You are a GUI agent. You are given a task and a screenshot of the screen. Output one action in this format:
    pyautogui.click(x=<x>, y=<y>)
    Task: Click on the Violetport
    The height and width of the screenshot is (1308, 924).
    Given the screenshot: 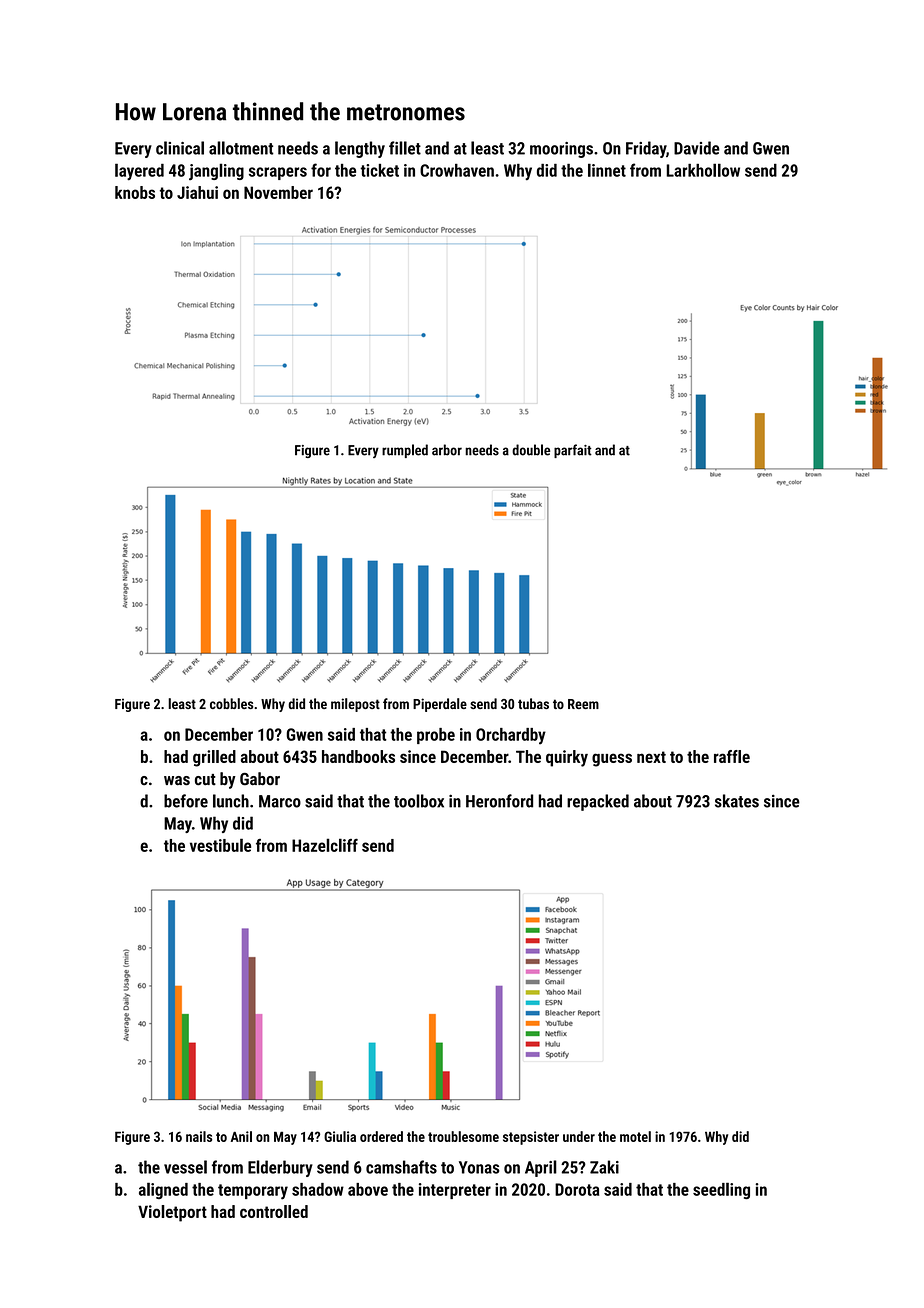 What is the action you would take?
    pyautogui.click(x=172, y=1213)
